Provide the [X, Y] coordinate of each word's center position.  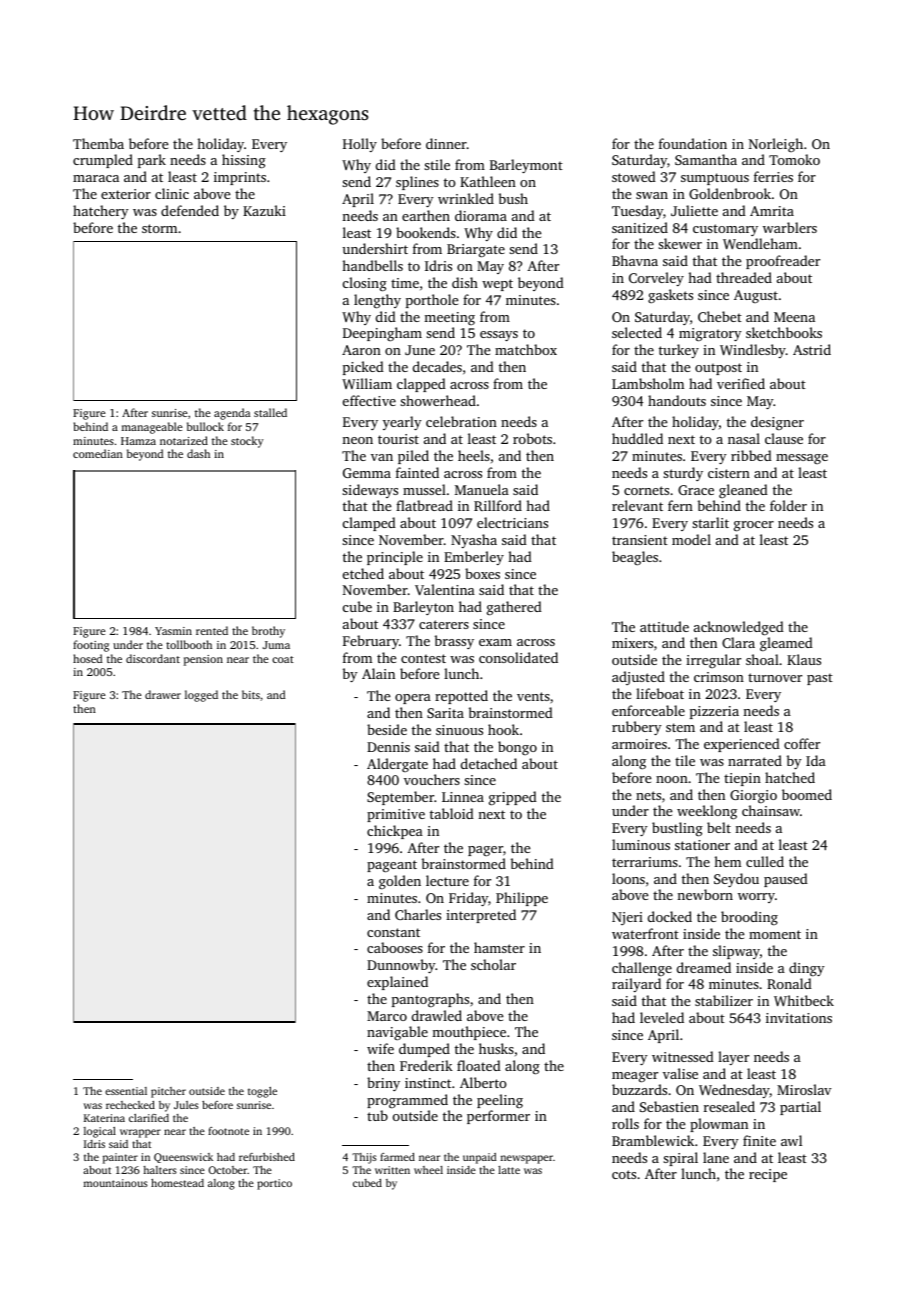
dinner [446, 143]
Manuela [482, 489]
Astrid [812, 349]
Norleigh [776, 145]
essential [126, 1091]
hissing [244, 161]
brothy [268, 632]
